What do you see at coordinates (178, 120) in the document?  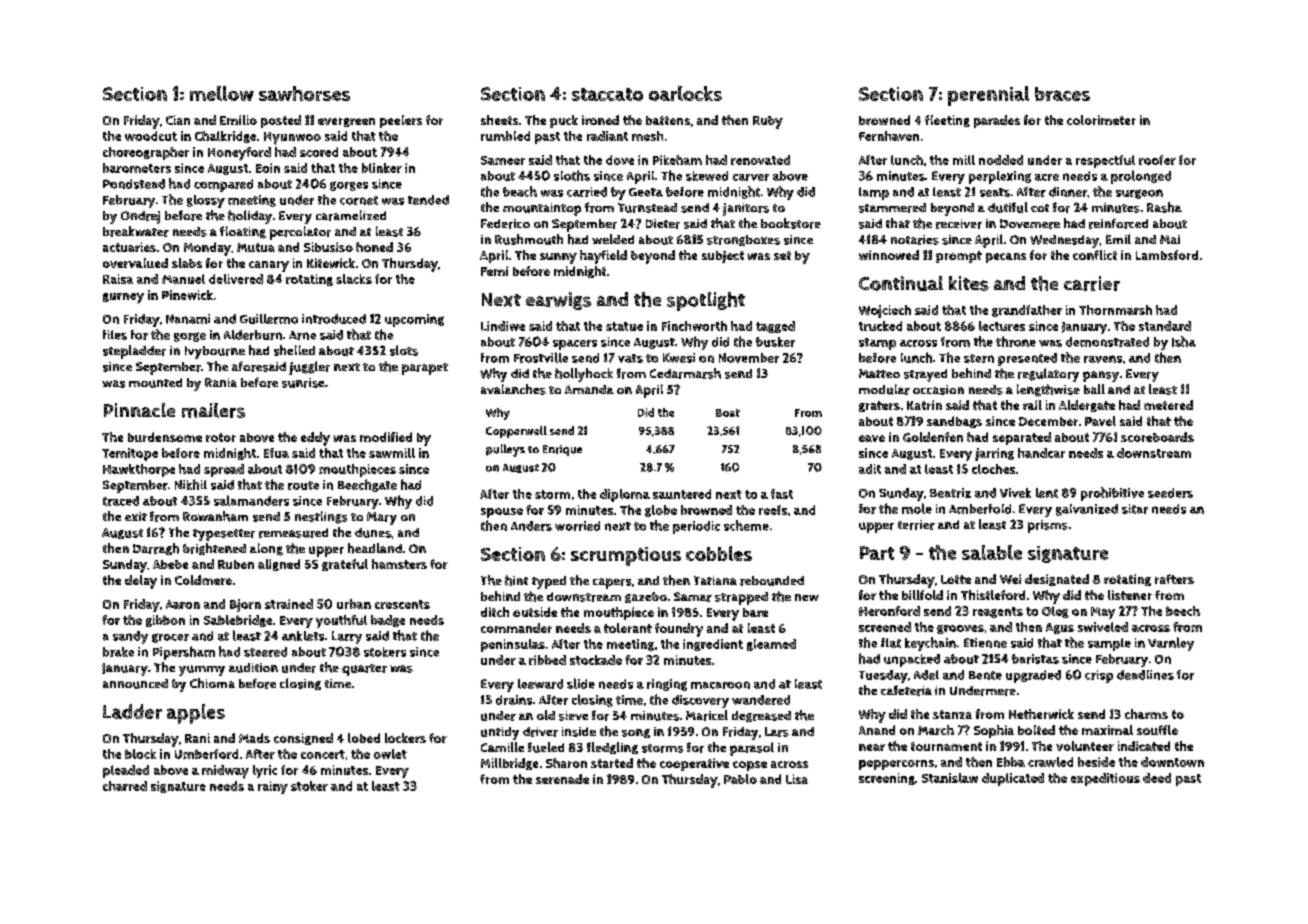 I see `Cian` at bounding box center [178, 120].
